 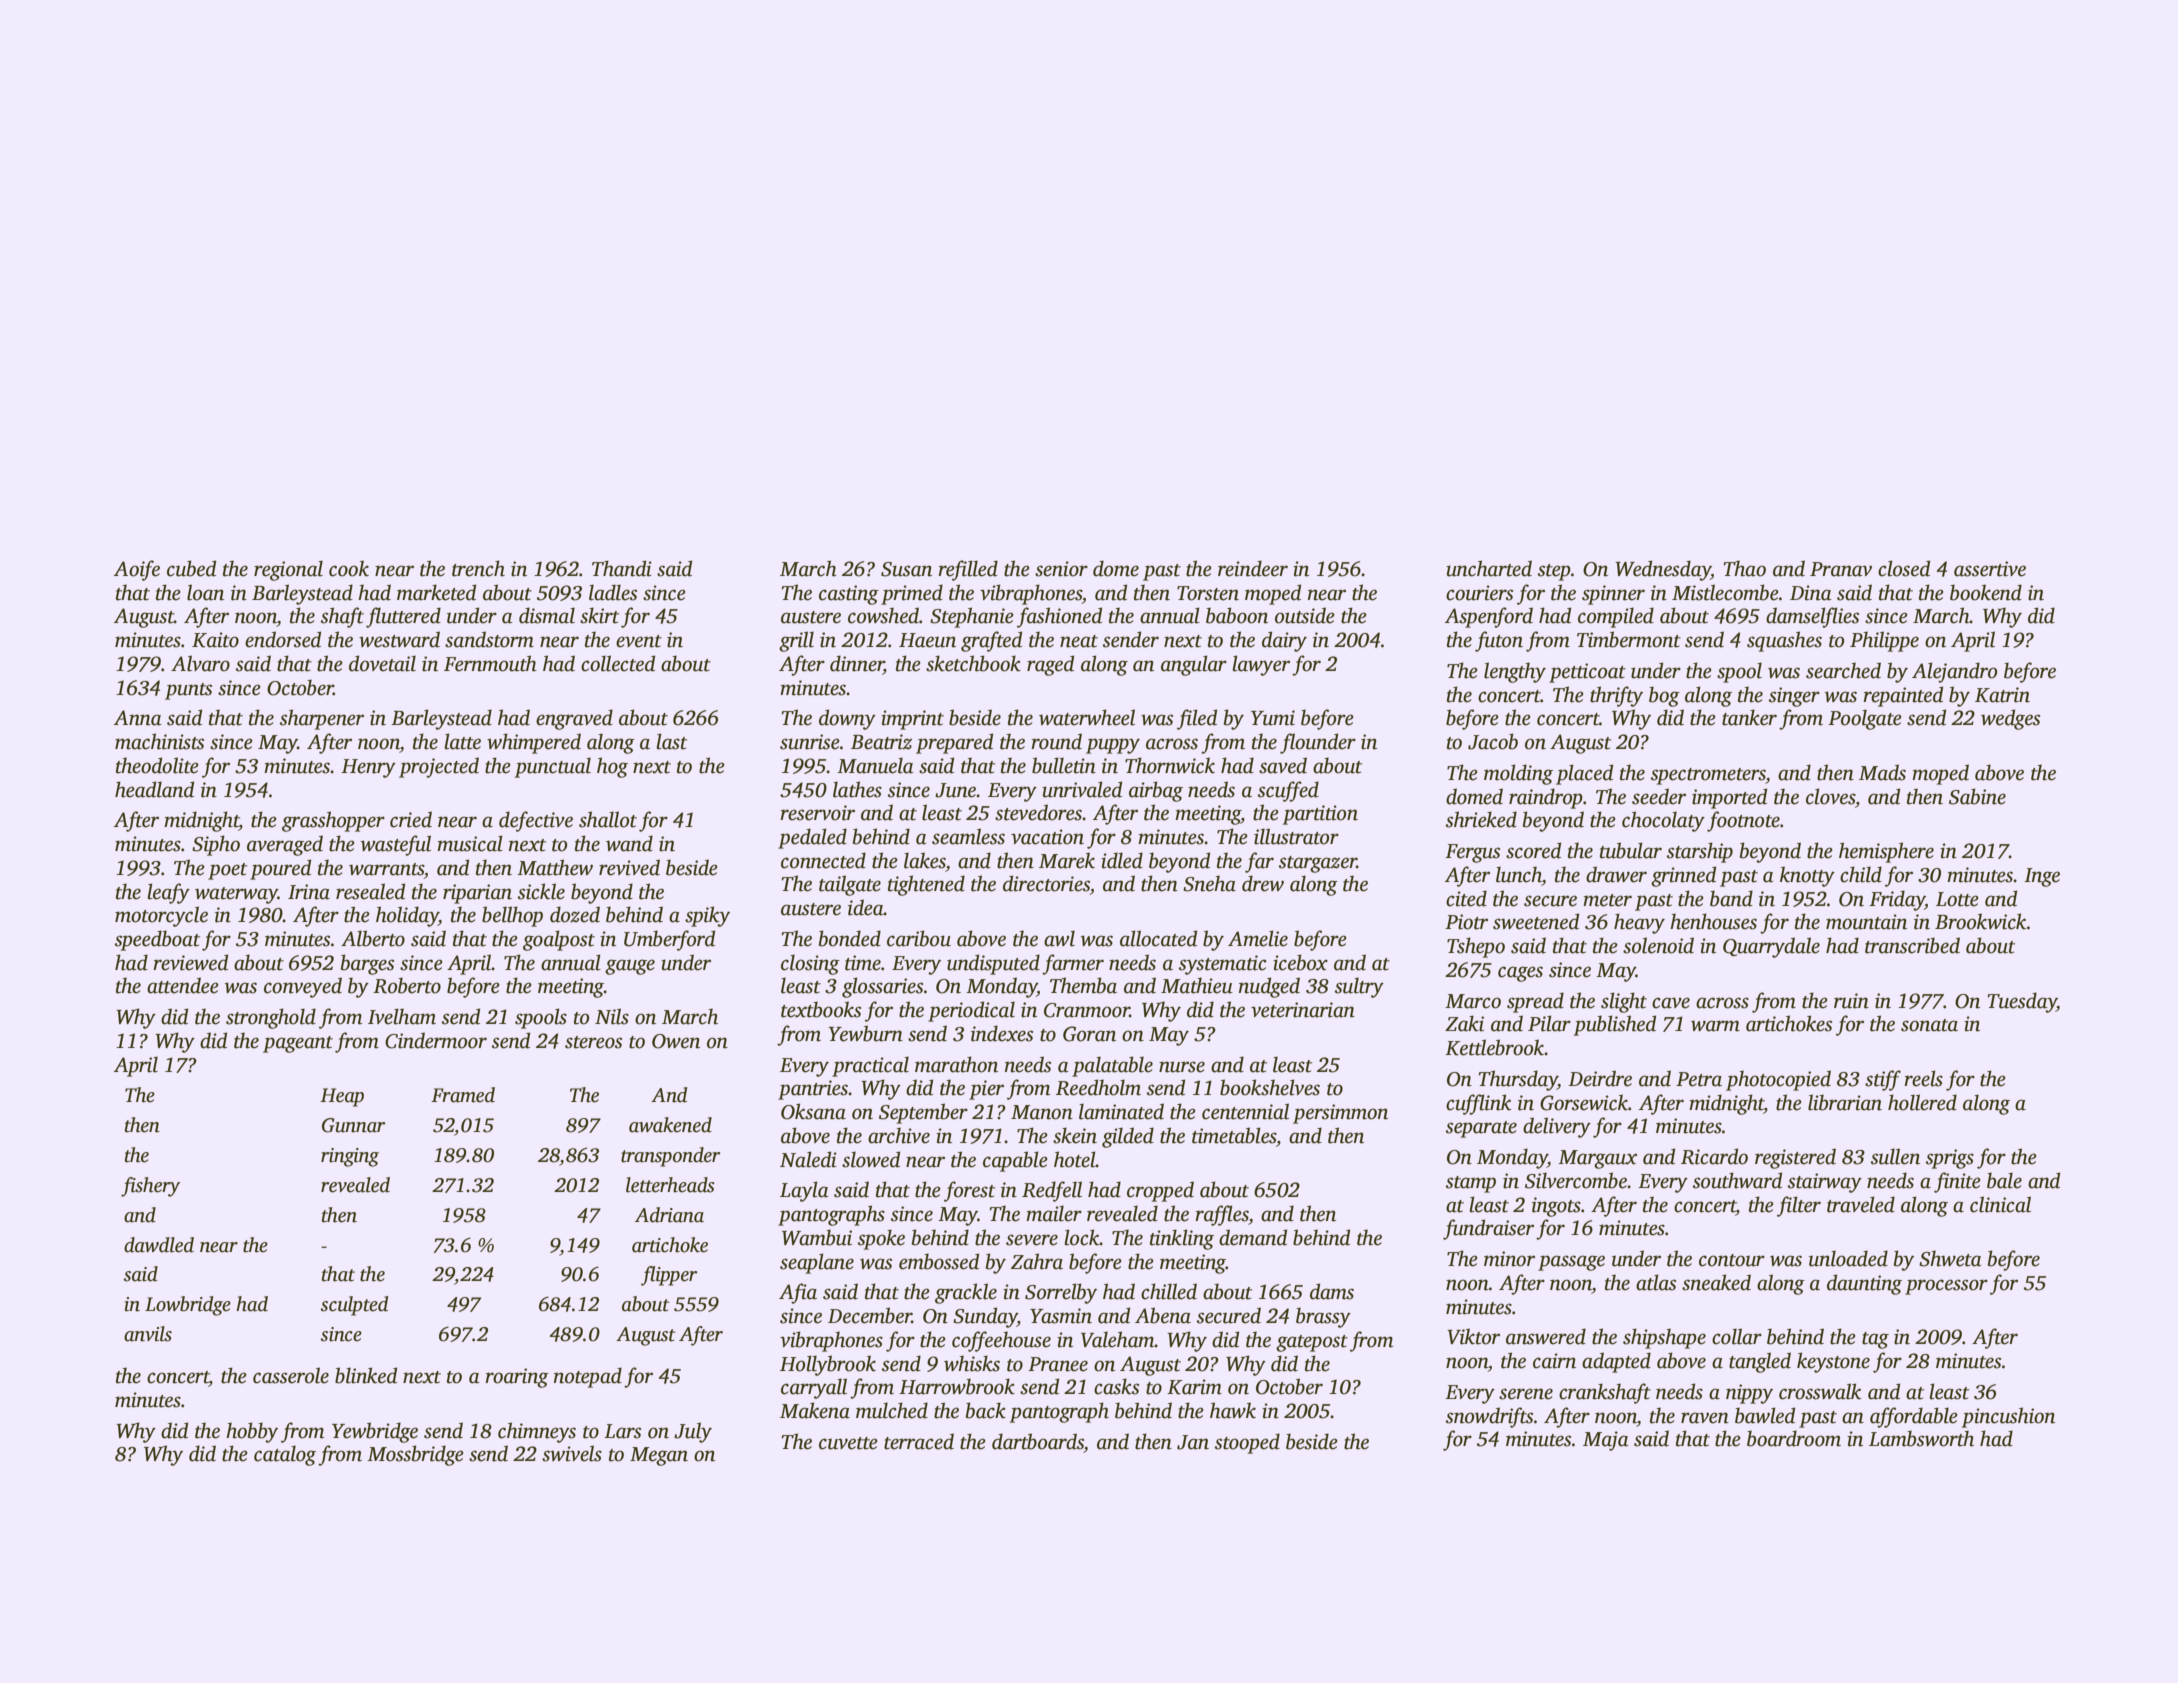 What do you see at coordinates (612, 767) in the document?
I see `hog` at bounding box center [612, 767].
